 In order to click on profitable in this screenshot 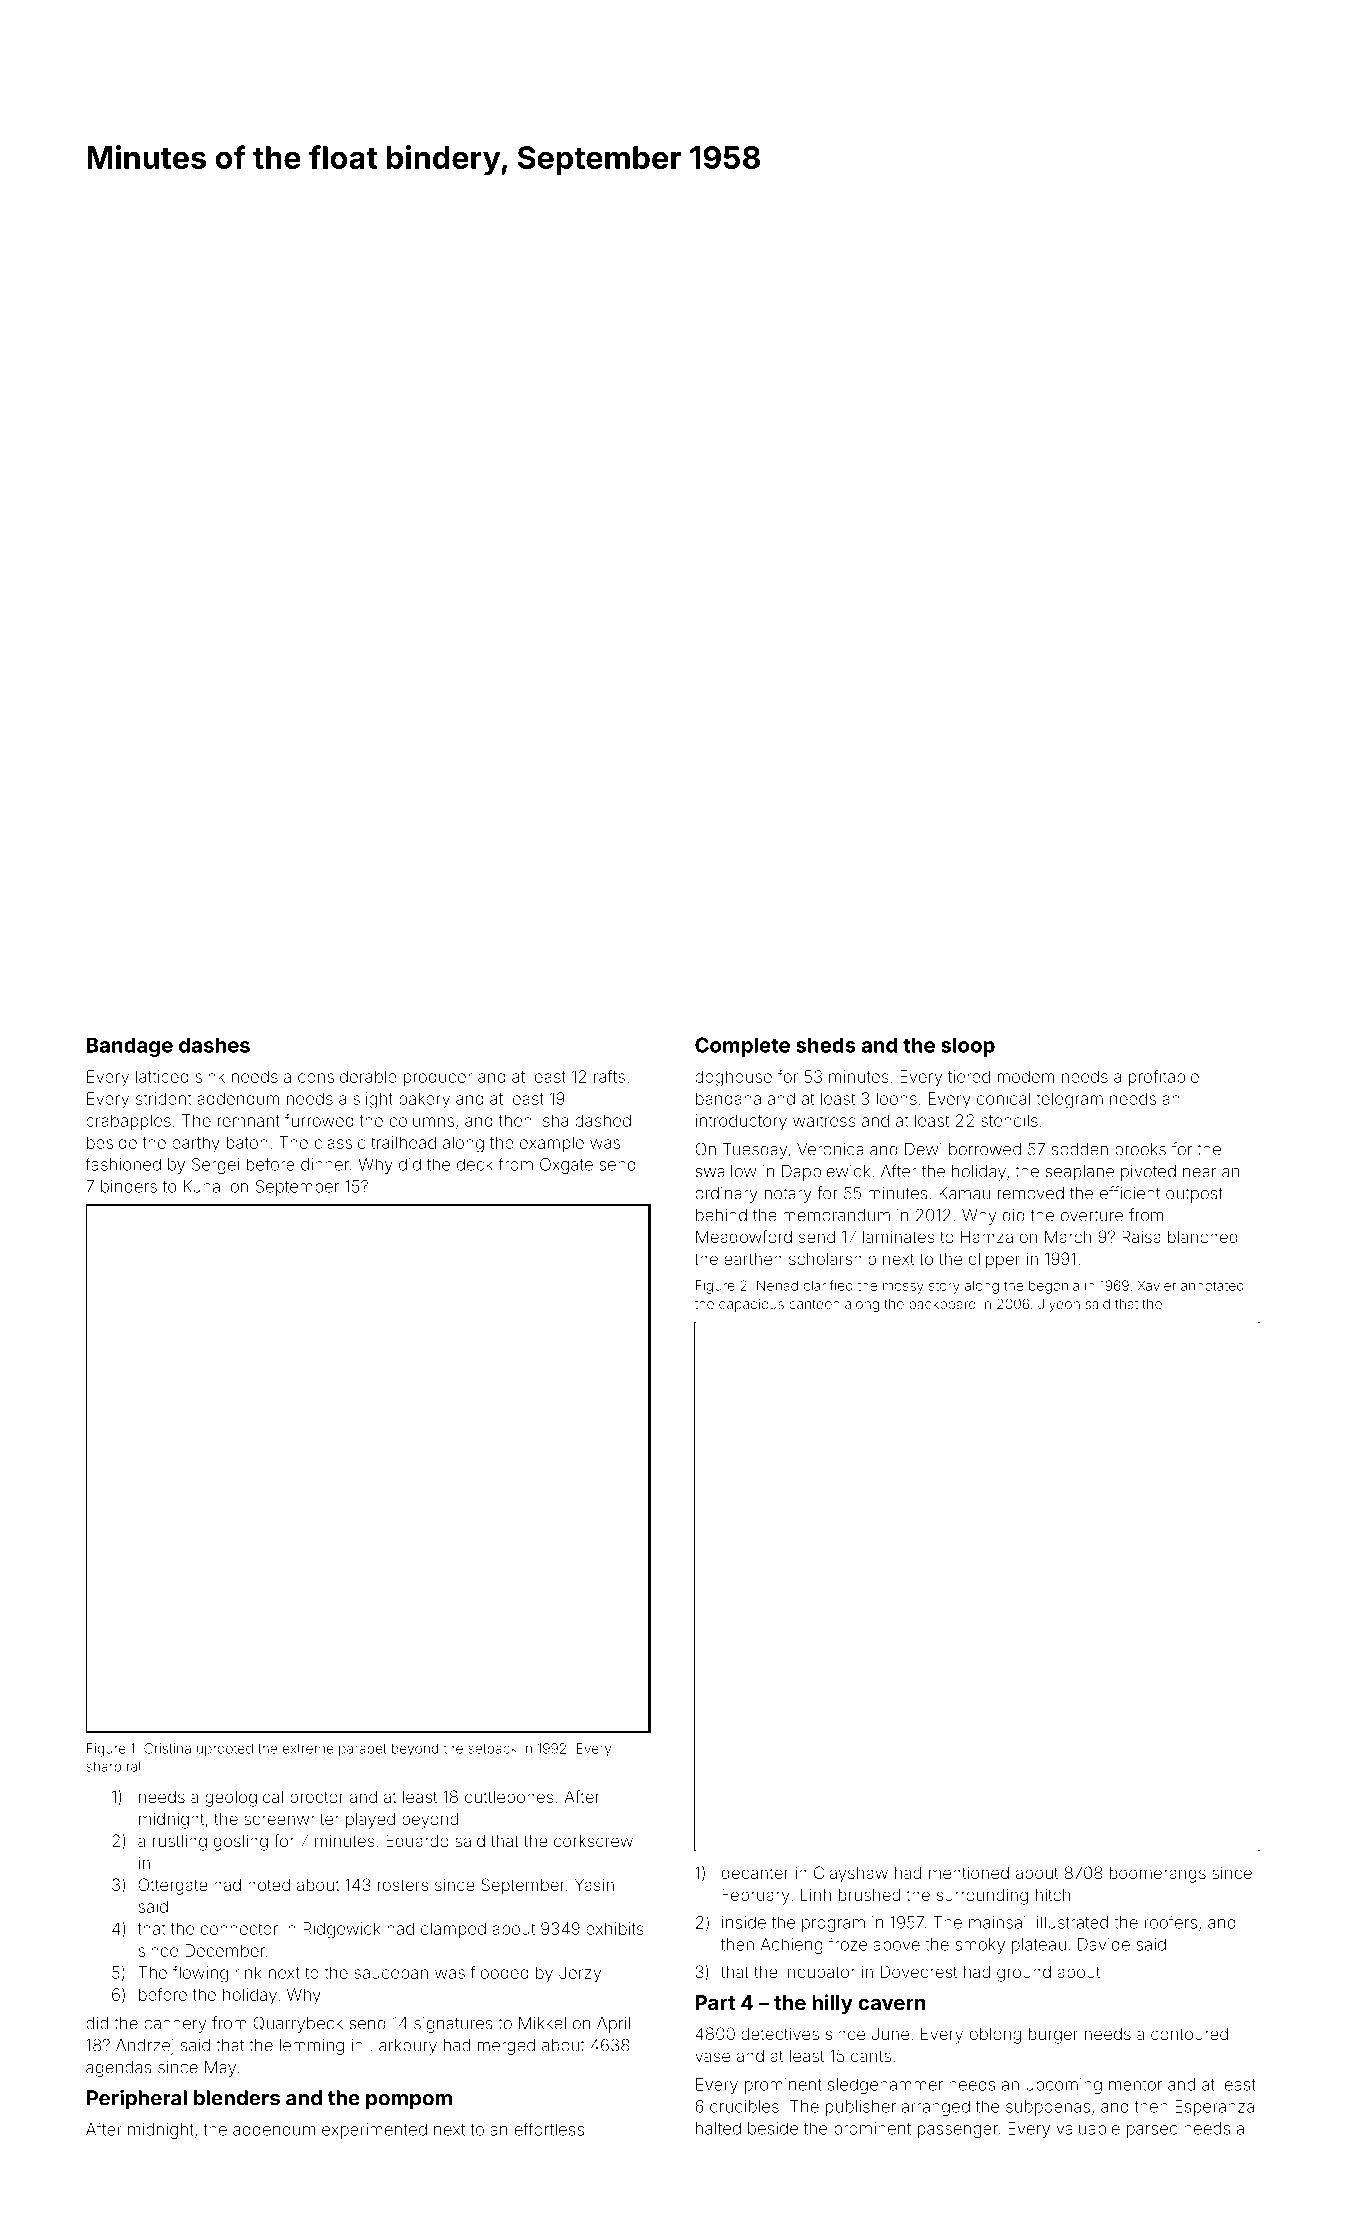, I will do `click(1164, 1078)`.
